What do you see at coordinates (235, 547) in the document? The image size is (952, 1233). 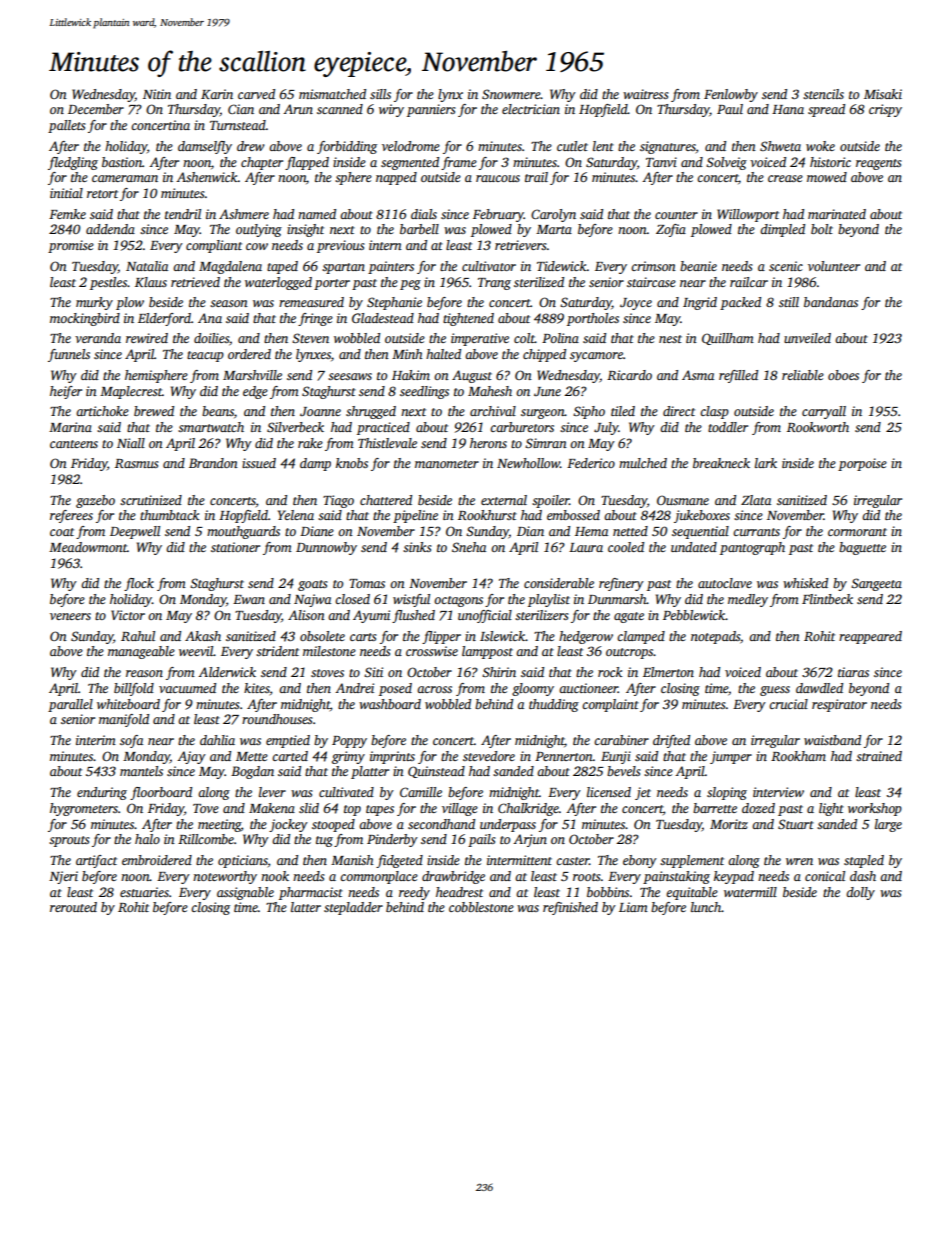 I see `stationer` at bounding box center [235, 547].
